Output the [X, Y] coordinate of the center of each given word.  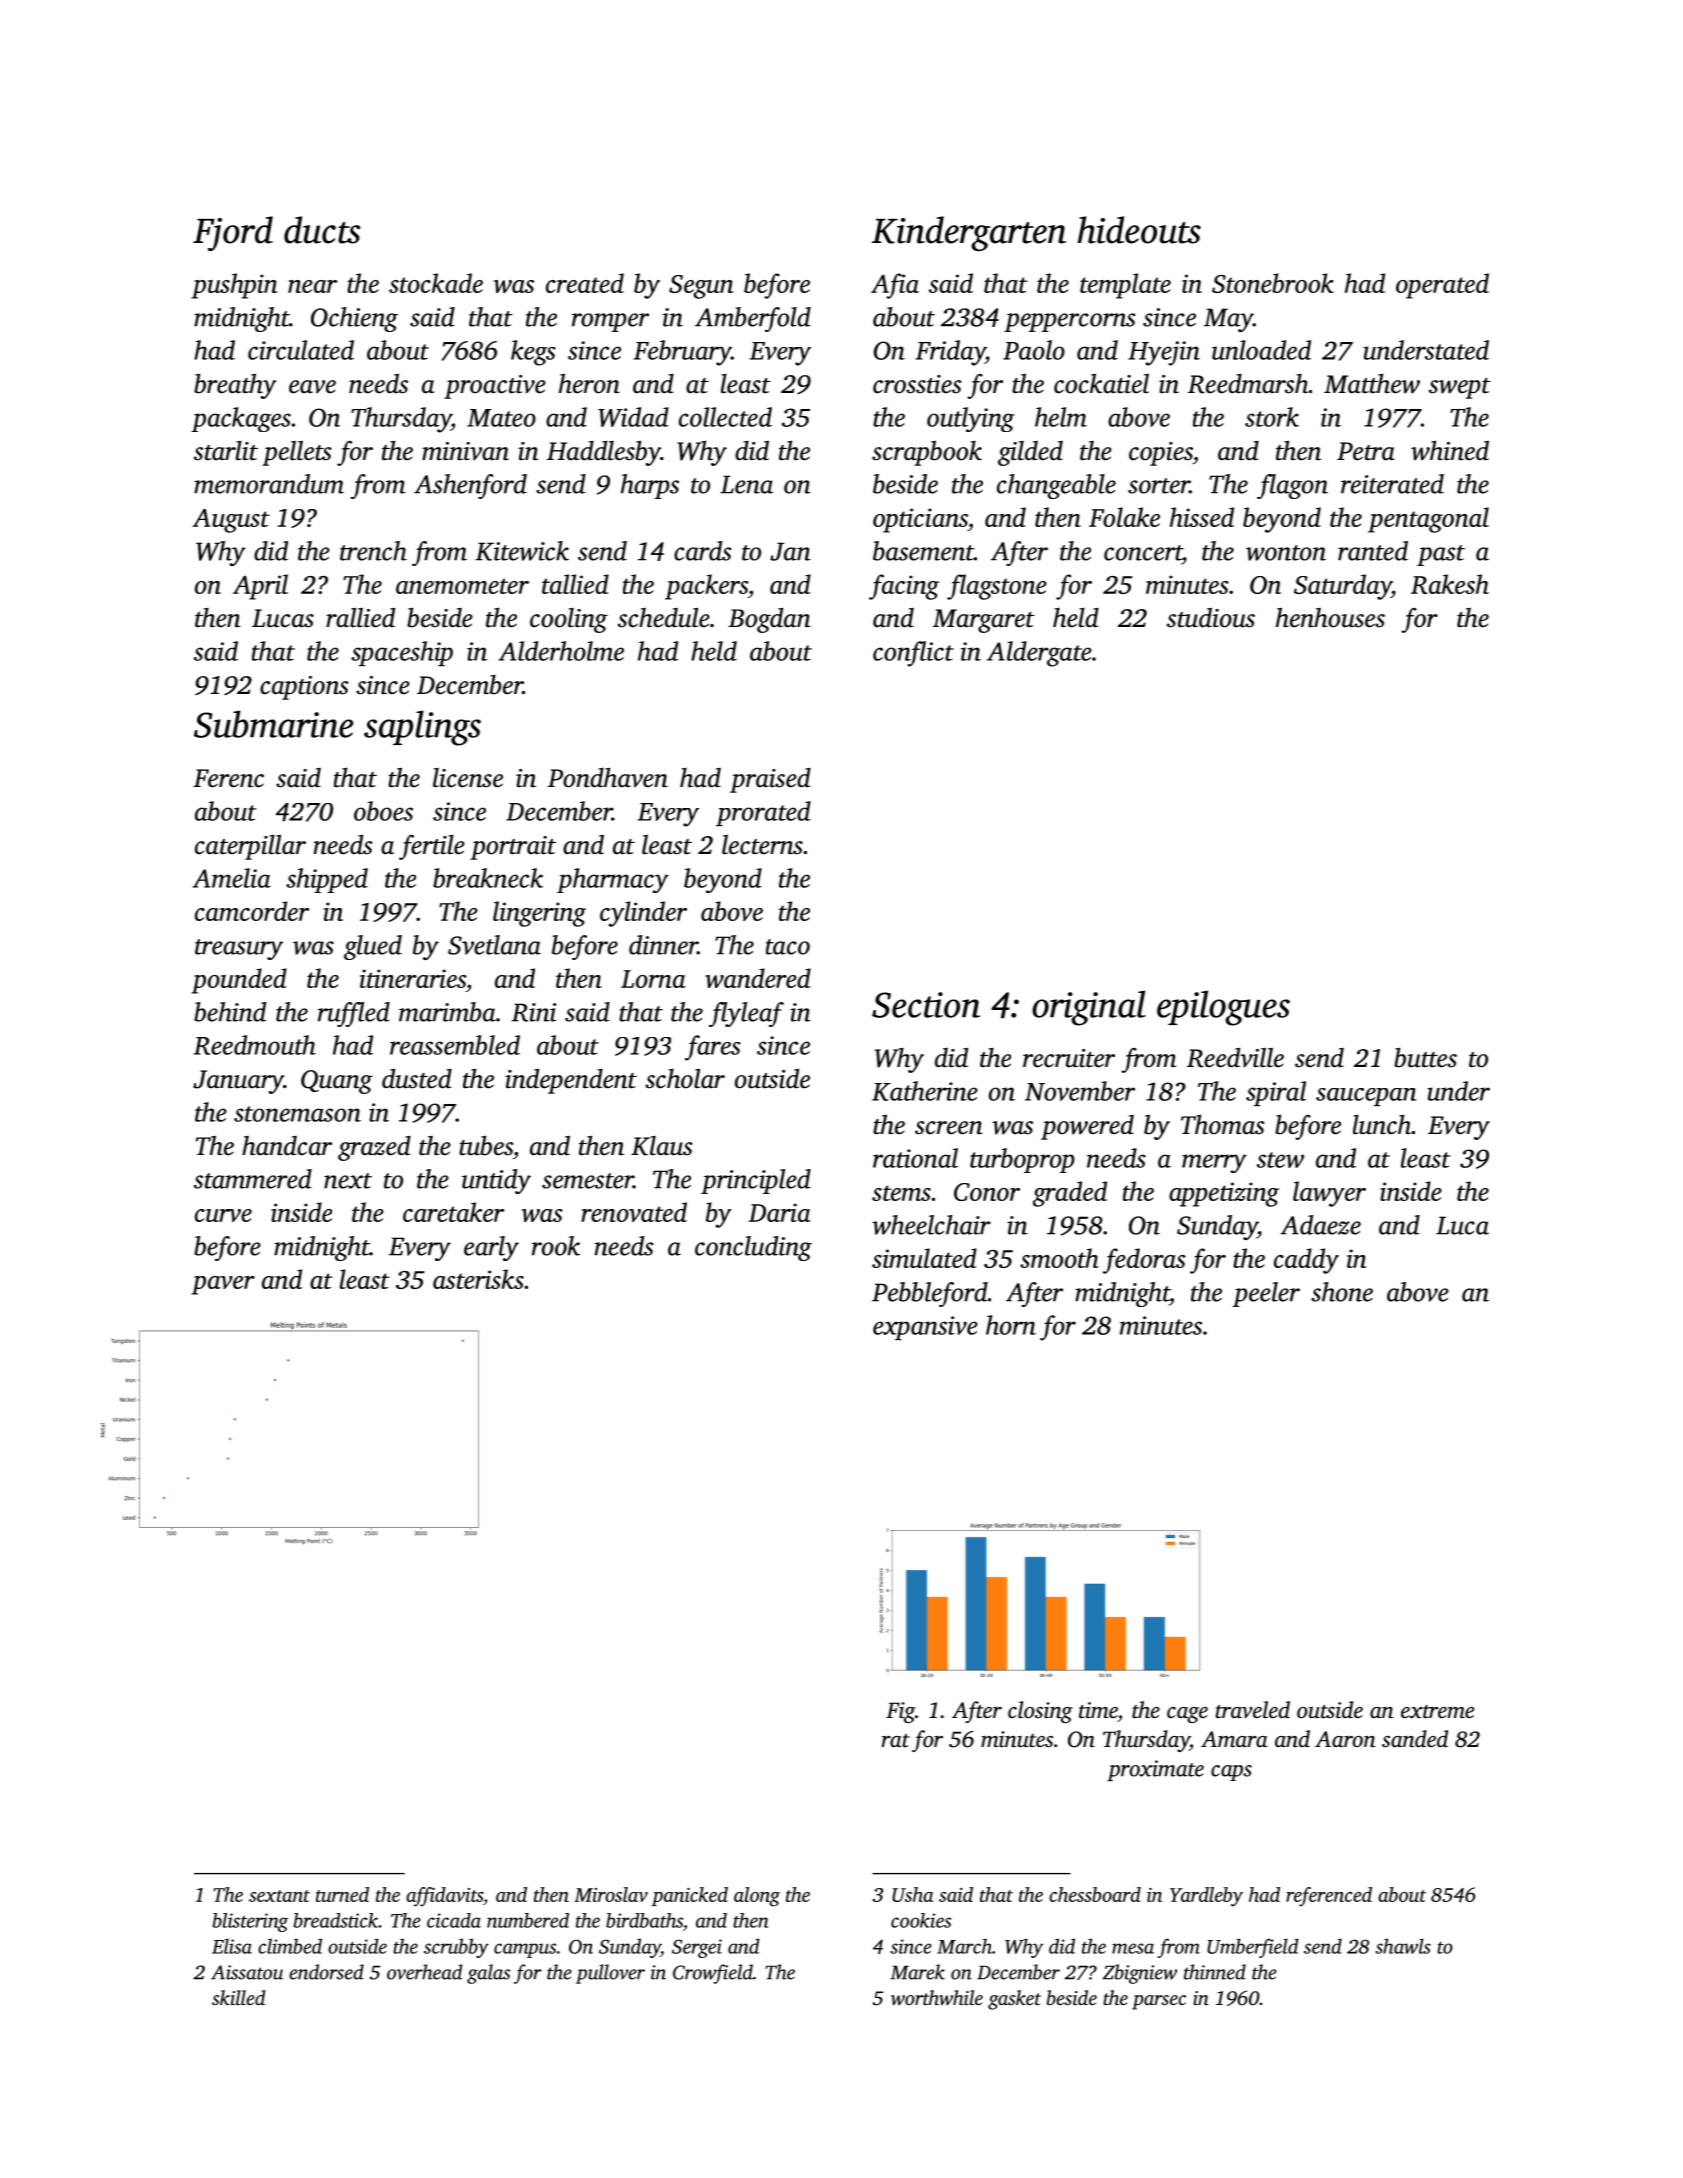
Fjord [233, 233]
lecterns [762, 845]
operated [1442, 286]
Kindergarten [969, 233]
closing [1040, 1712]
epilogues [1223, 1008]
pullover [610, 1974]
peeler [1266, 1294]
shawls [1403, 1946]
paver [223, 1285]
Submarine [273, 724]
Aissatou [247, 1972]
